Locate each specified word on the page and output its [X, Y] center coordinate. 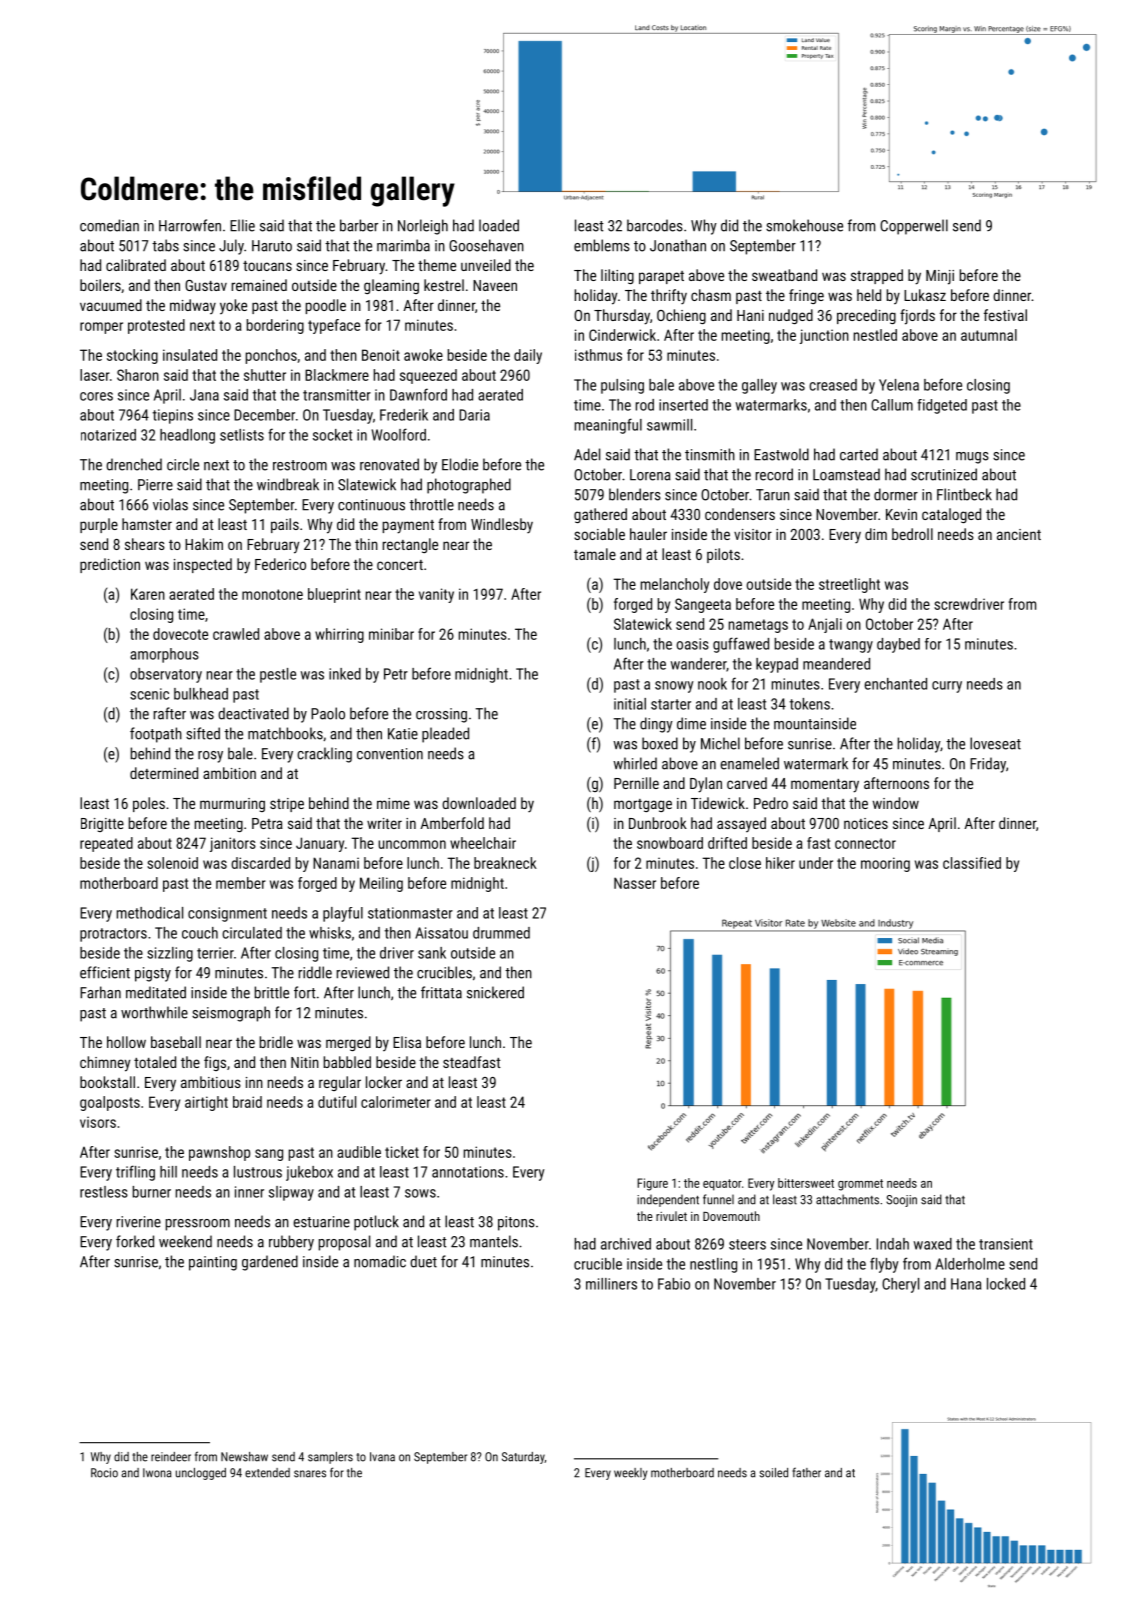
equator [722, 1185]
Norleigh [423, 227]
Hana [966, 1284]
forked [135, 1241]
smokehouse [804, 225]
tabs [165, 245]
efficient [105, 972]
